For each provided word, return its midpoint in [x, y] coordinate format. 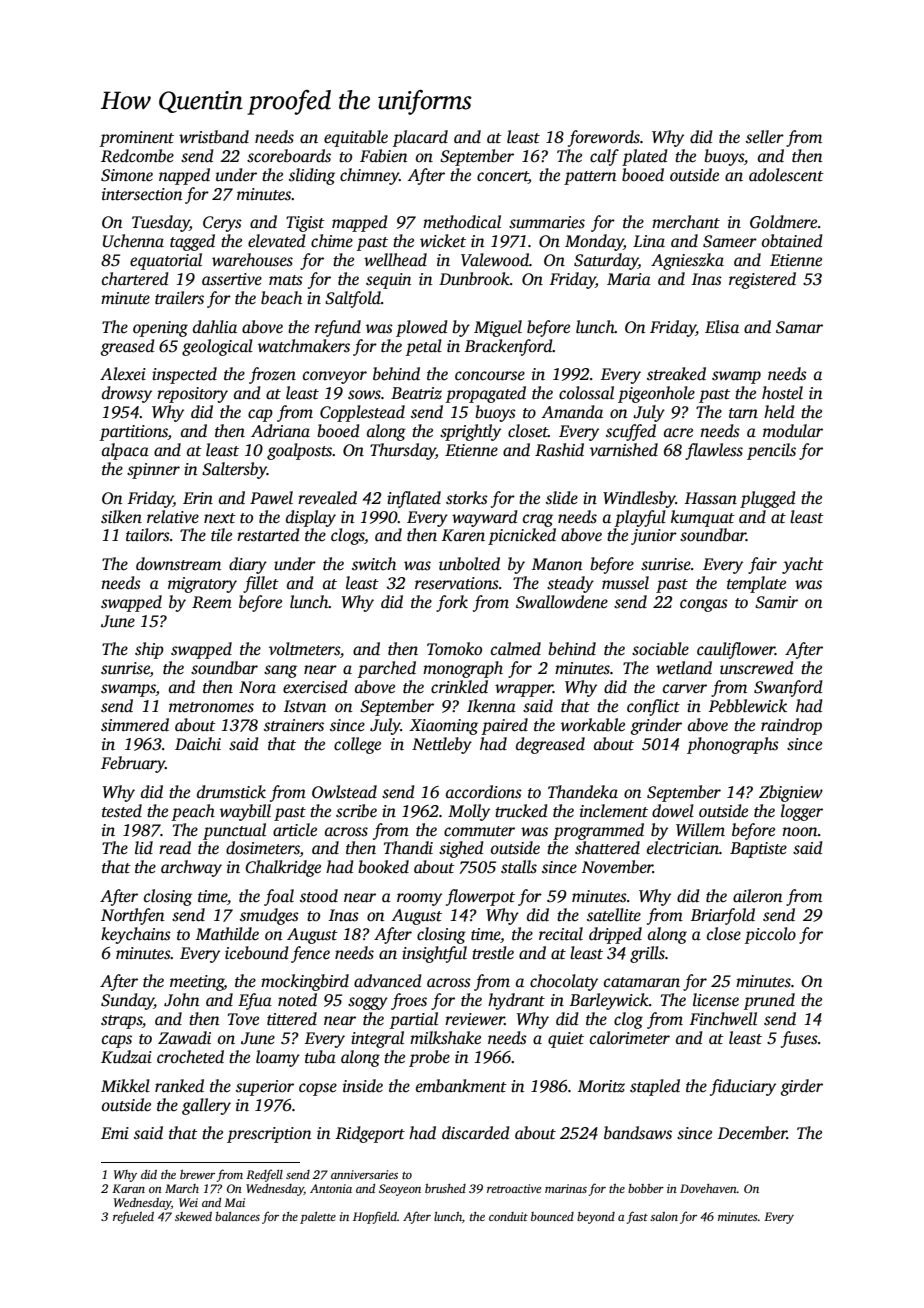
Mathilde [227, 934]
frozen [272, 375]
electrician [683, 848]
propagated [486, 394]
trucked [521, 811]
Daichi [198, 743]
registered [762, 280]
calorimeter [630, 1038]
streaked [676, 374]
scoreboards [289, 156]
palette [318, 1218]
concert [503, 177]
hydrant [516, 1001]
